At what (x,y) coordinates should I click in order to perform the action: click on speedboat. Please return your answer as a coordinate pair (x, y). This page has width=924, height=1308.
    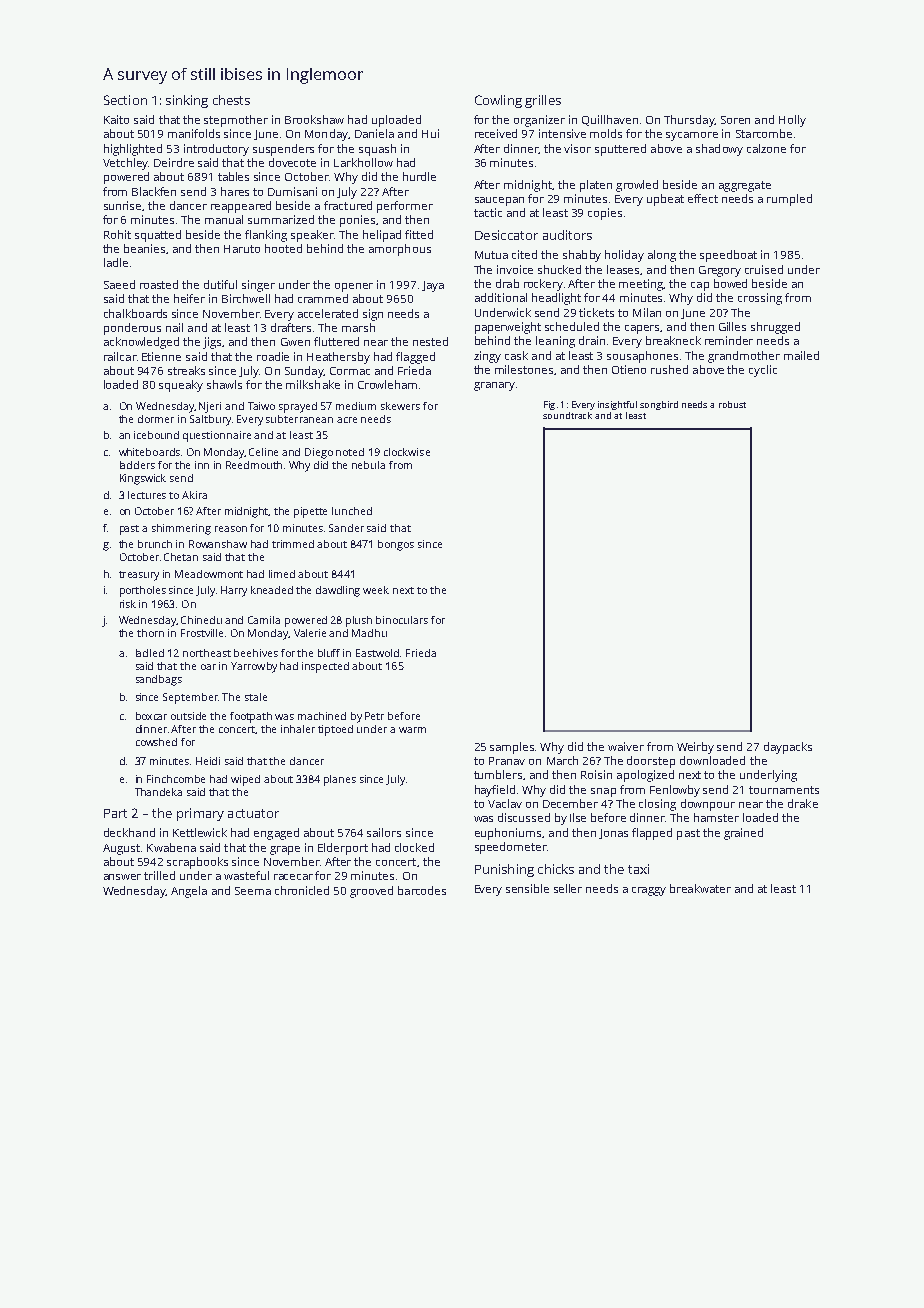
    Looking at the image, I should click on (728, 256).
